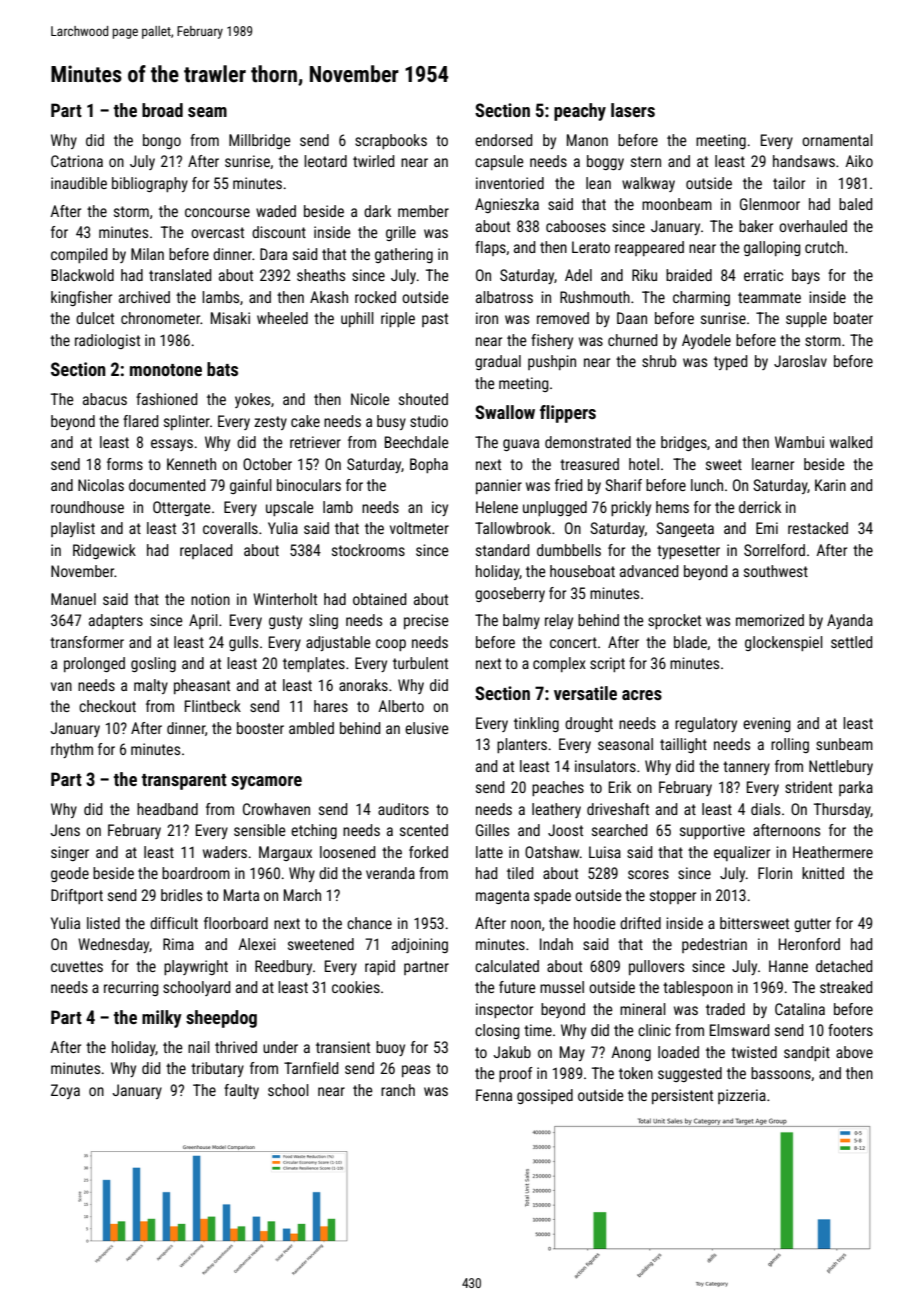 This screenshot has width=924, height=1308. I want to click on detached, so click(844, 966).
